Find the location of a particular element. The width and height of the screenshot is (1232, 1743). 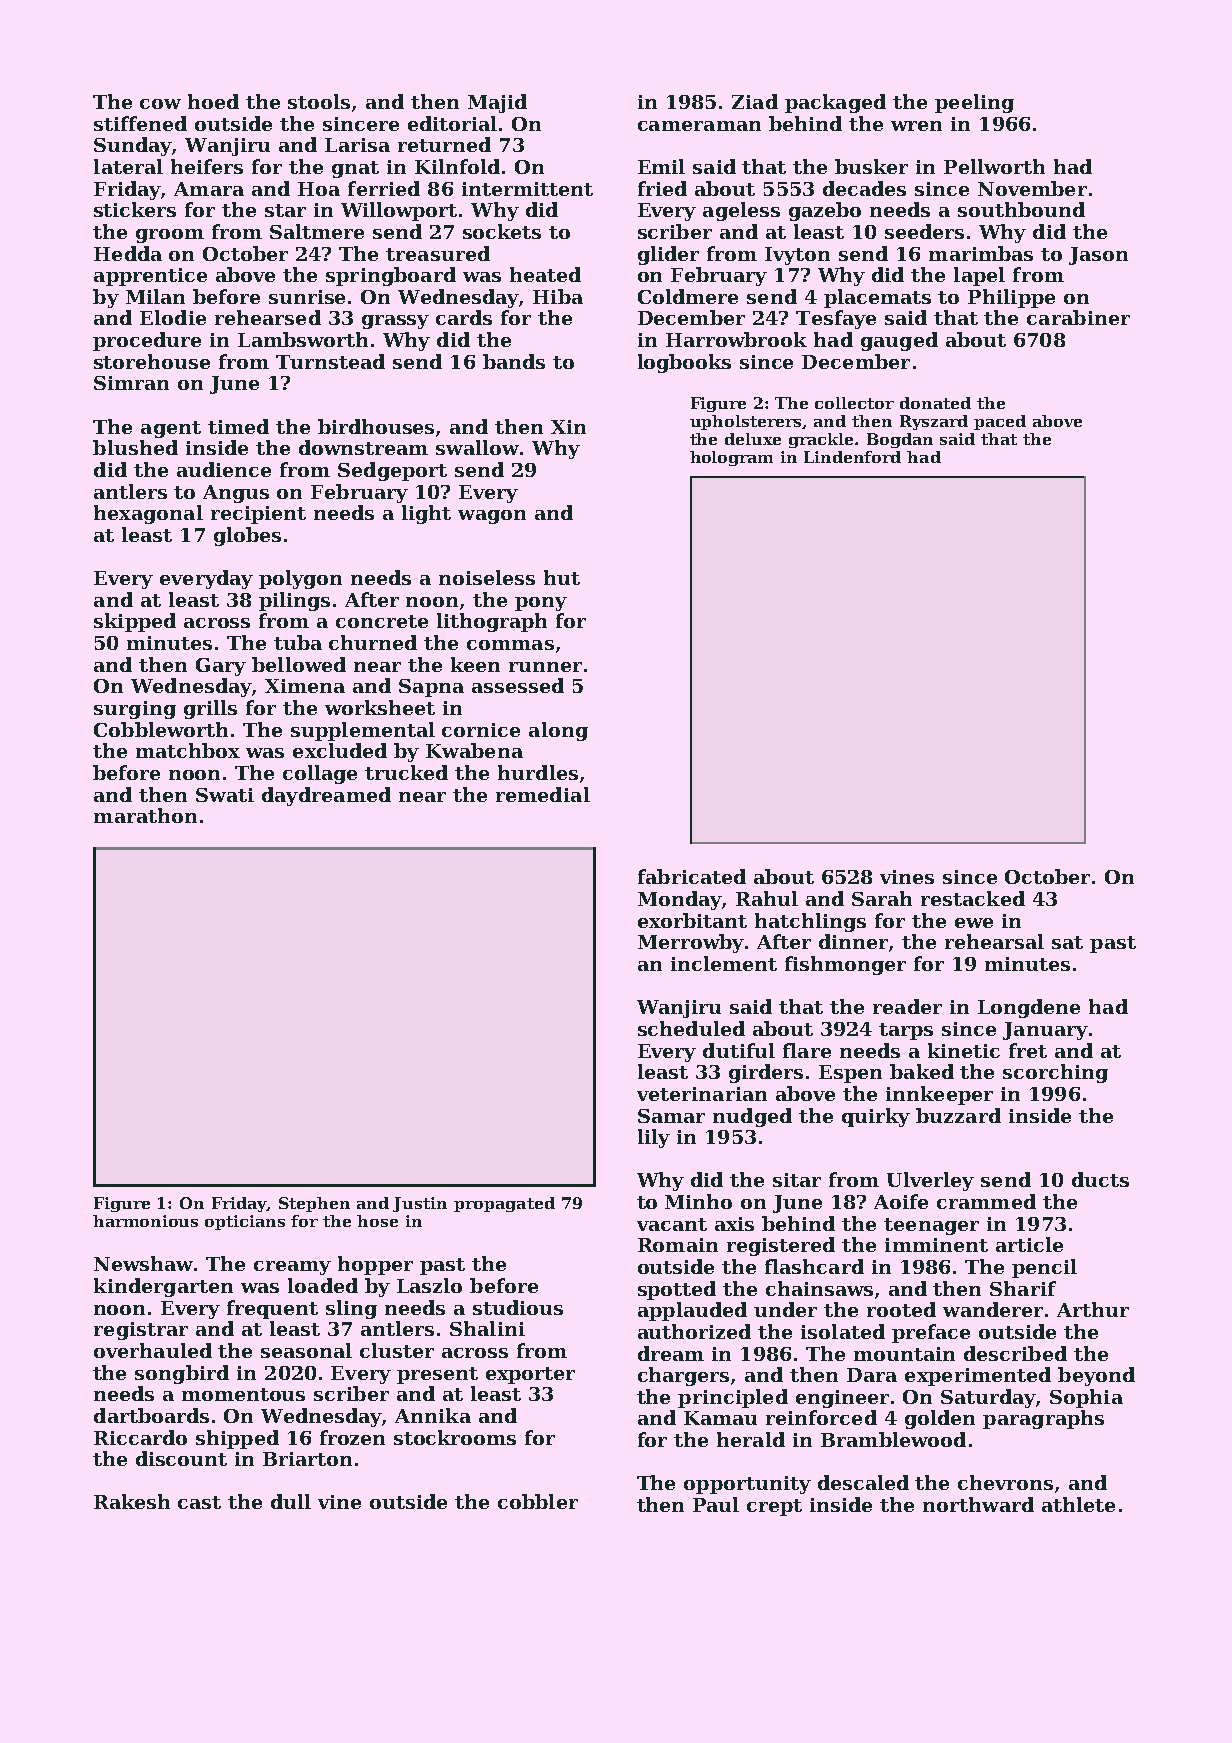

Swati is located at coordinates (225, 795).
